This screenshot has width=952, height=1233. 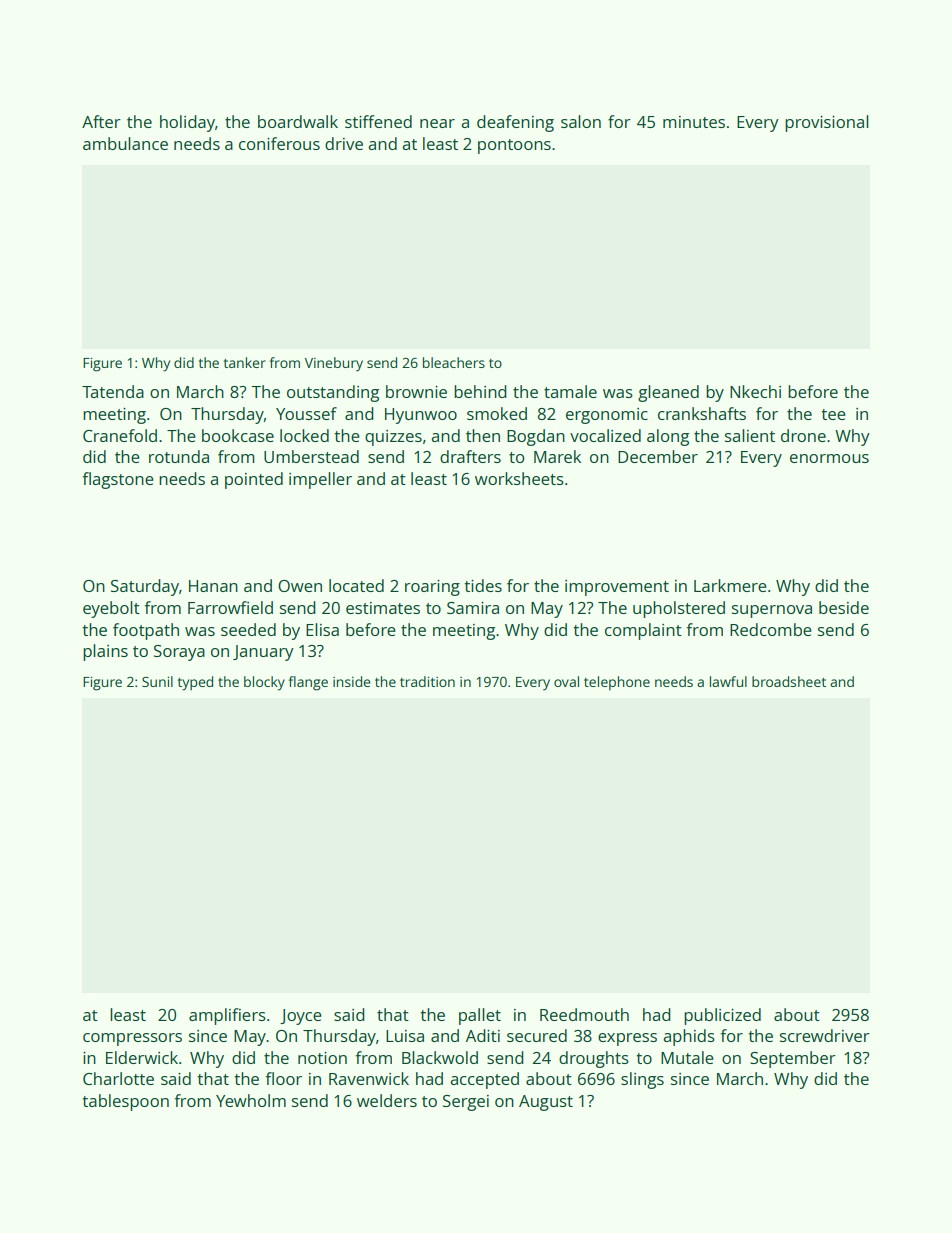 What do you see at coordinates (227, 1016) in the screenshot?
I see `amplifiers` at bounding box center [227, 1016].
